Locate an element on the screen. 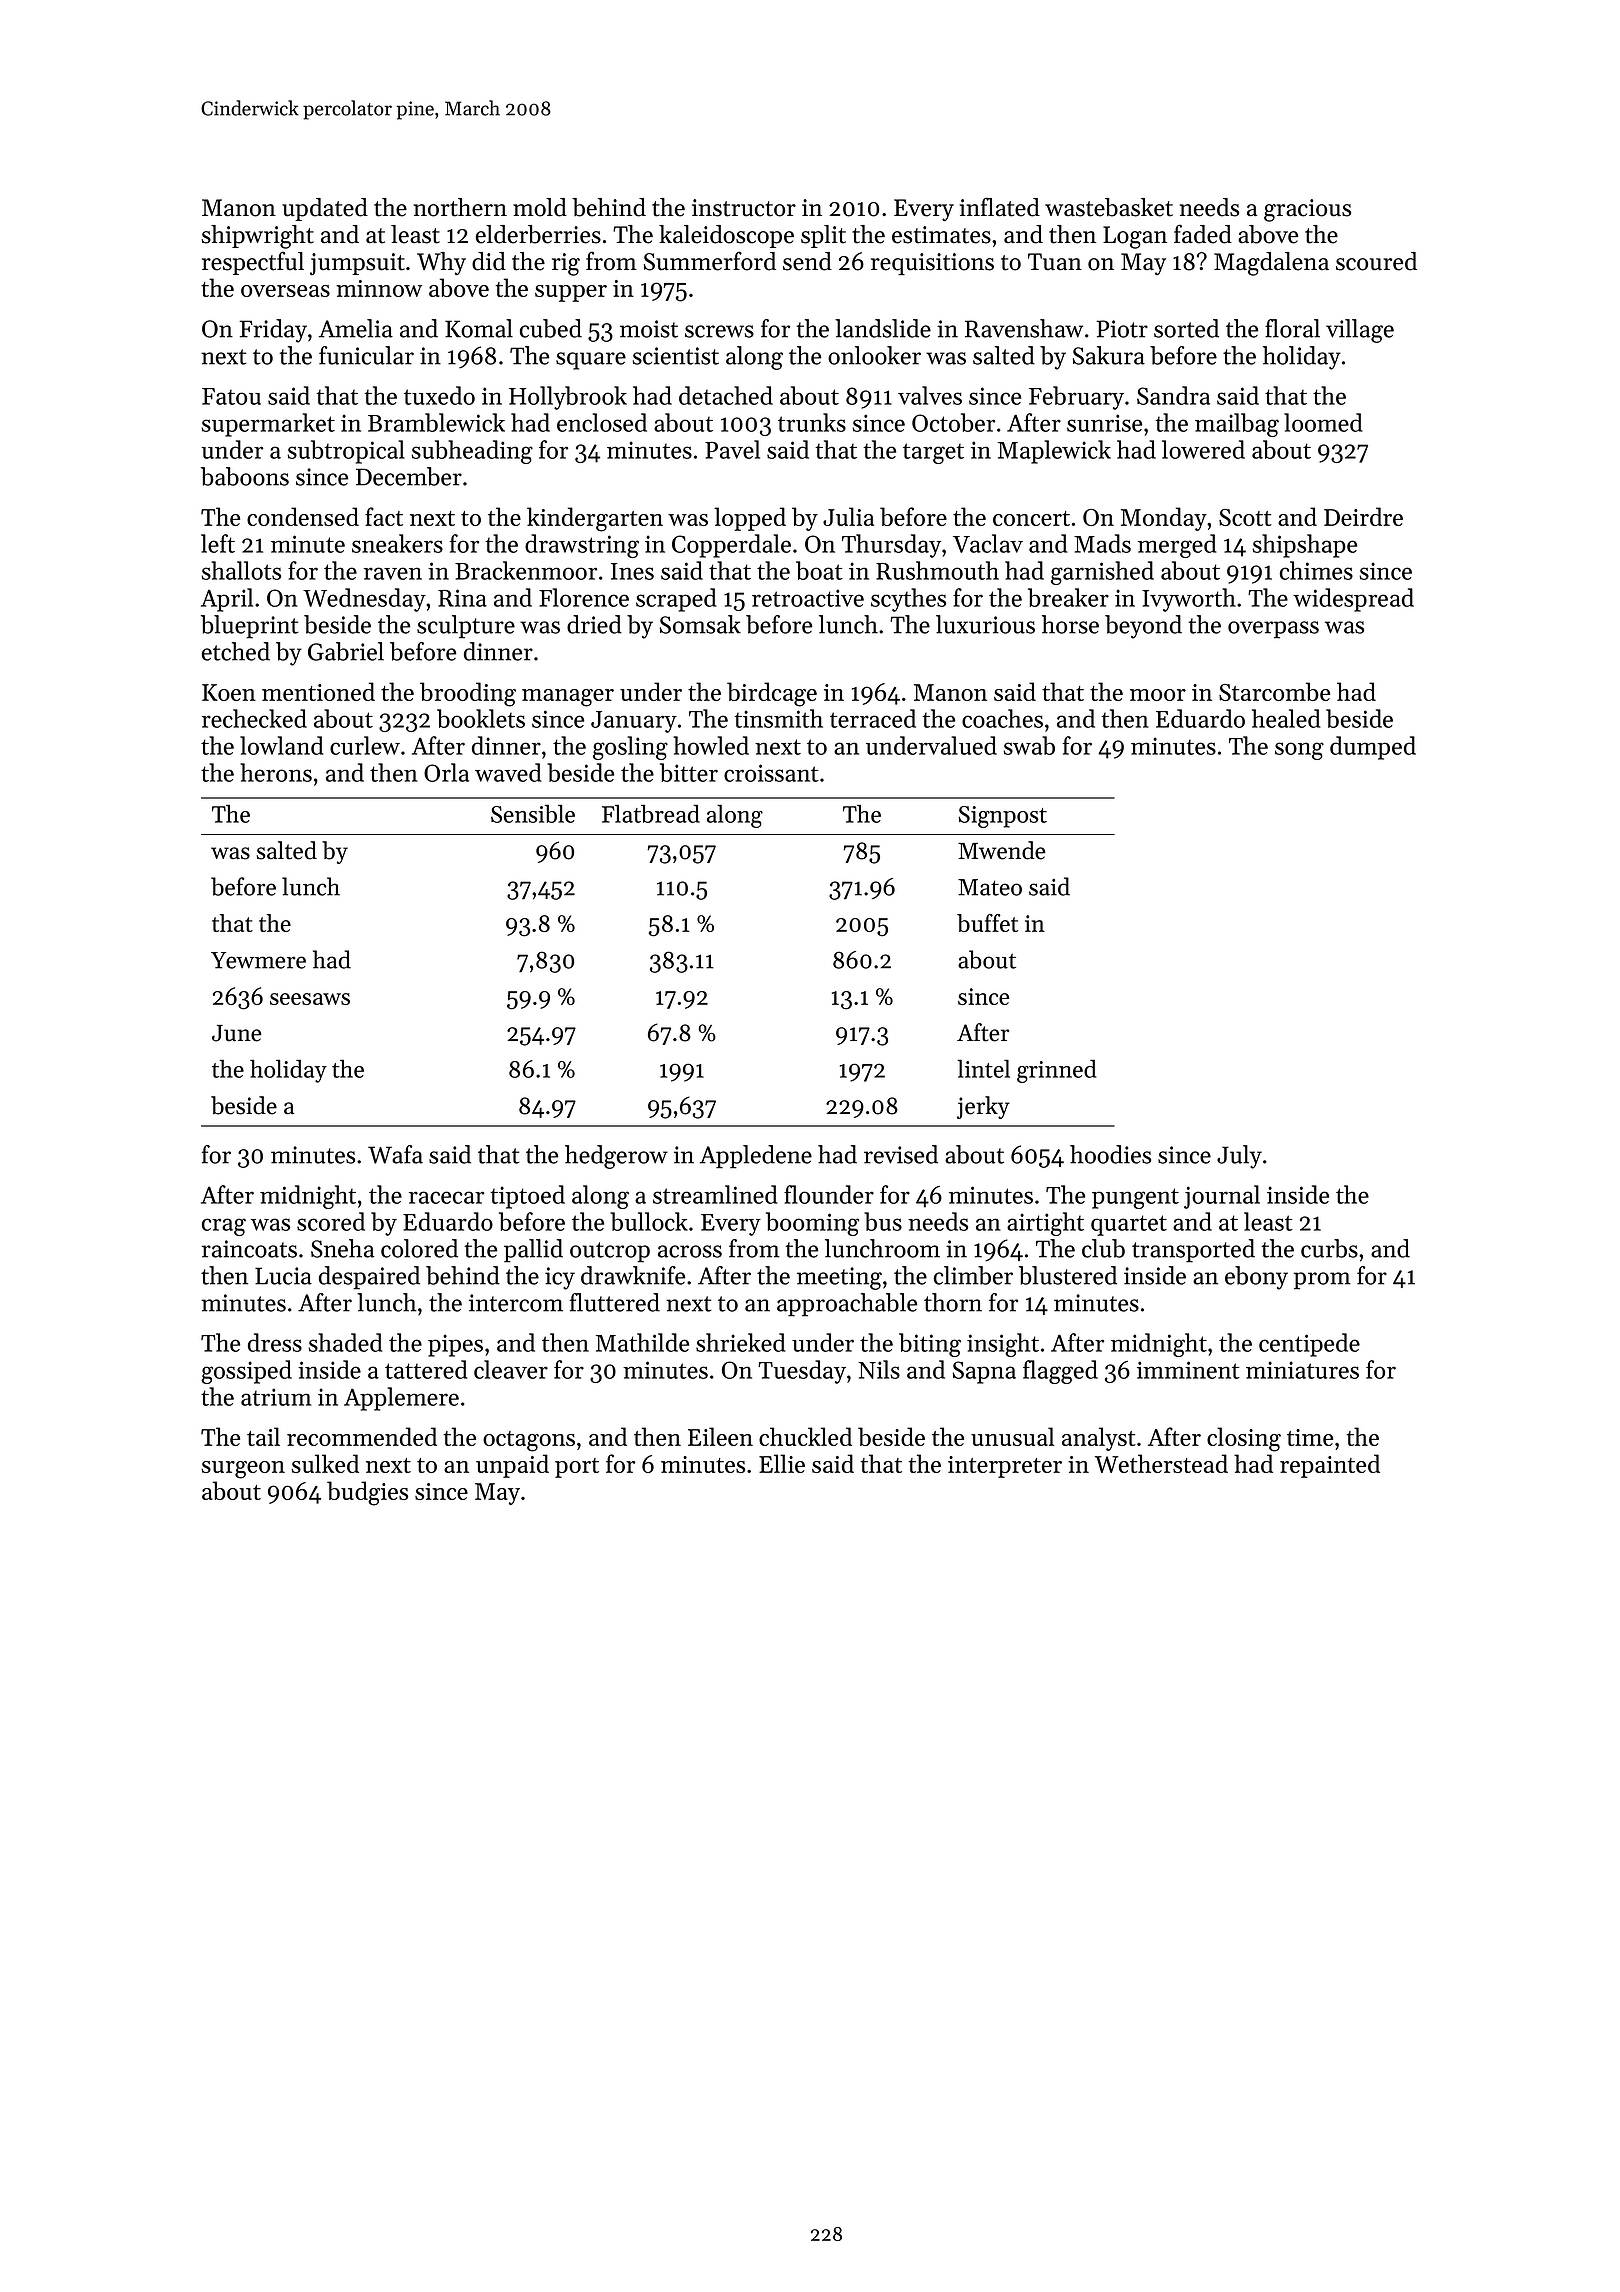 The image size is (1620, 2292). dumped is located at coordinates (1373, 748).
